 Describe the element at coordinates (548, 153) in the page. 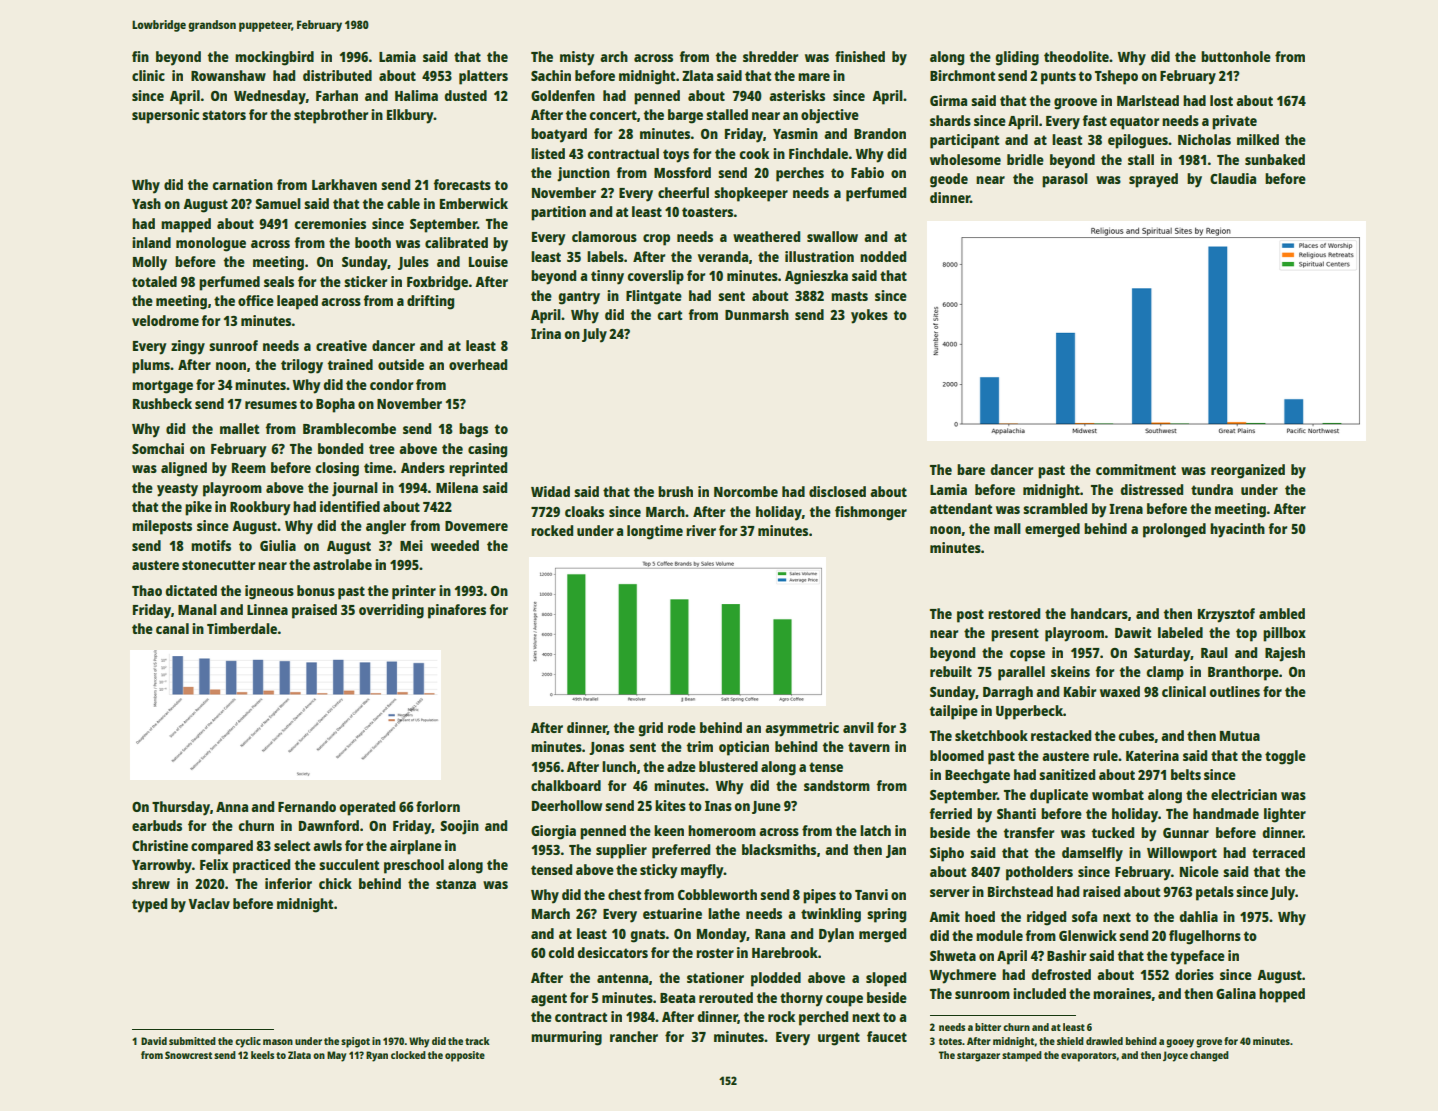

I see `listed` at that location.
